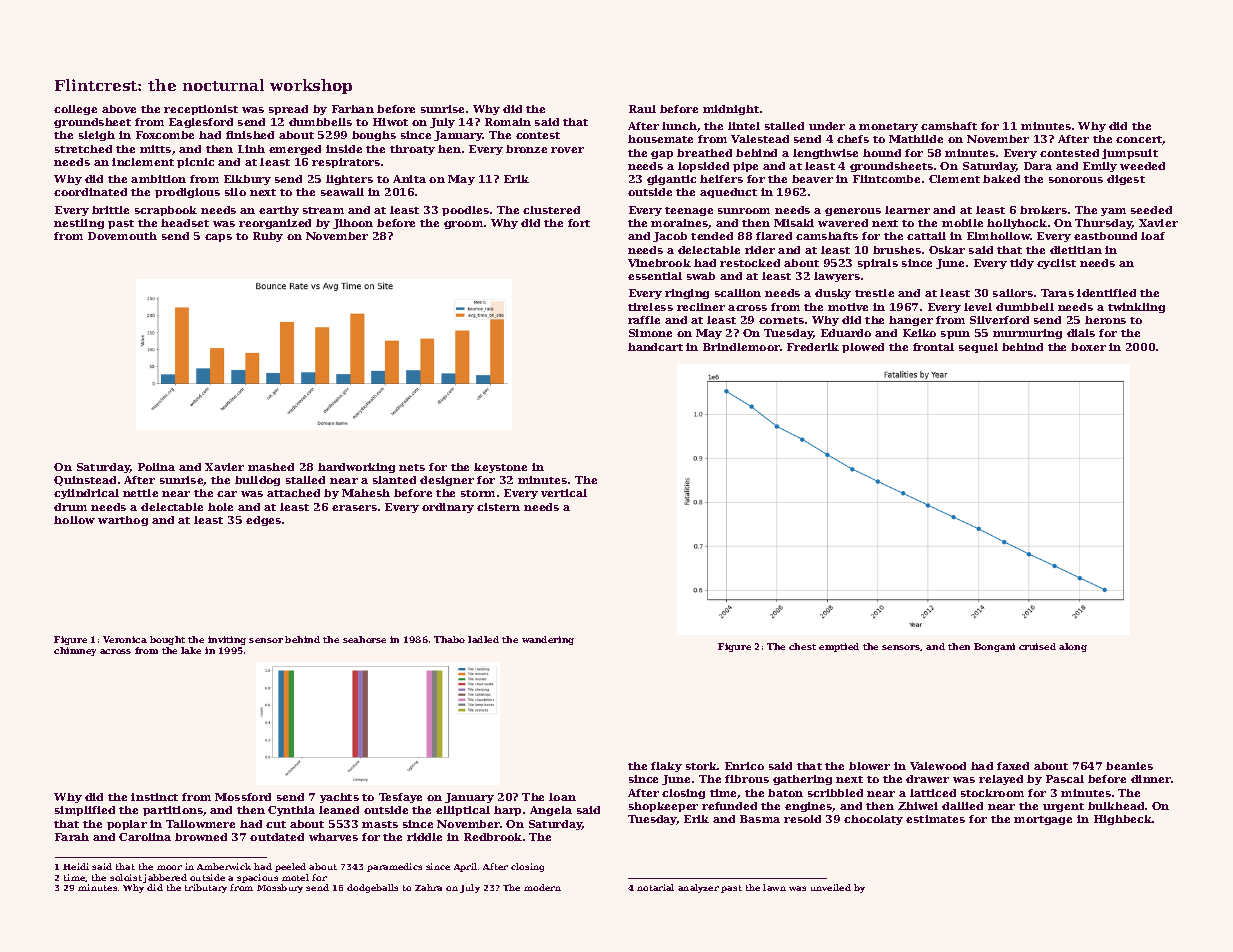 This screenshot has width=1233, height=952. What do you see at coordinates (548, 640) in the screenshot?
I see `wandering` at bounding box center [548, 640].
